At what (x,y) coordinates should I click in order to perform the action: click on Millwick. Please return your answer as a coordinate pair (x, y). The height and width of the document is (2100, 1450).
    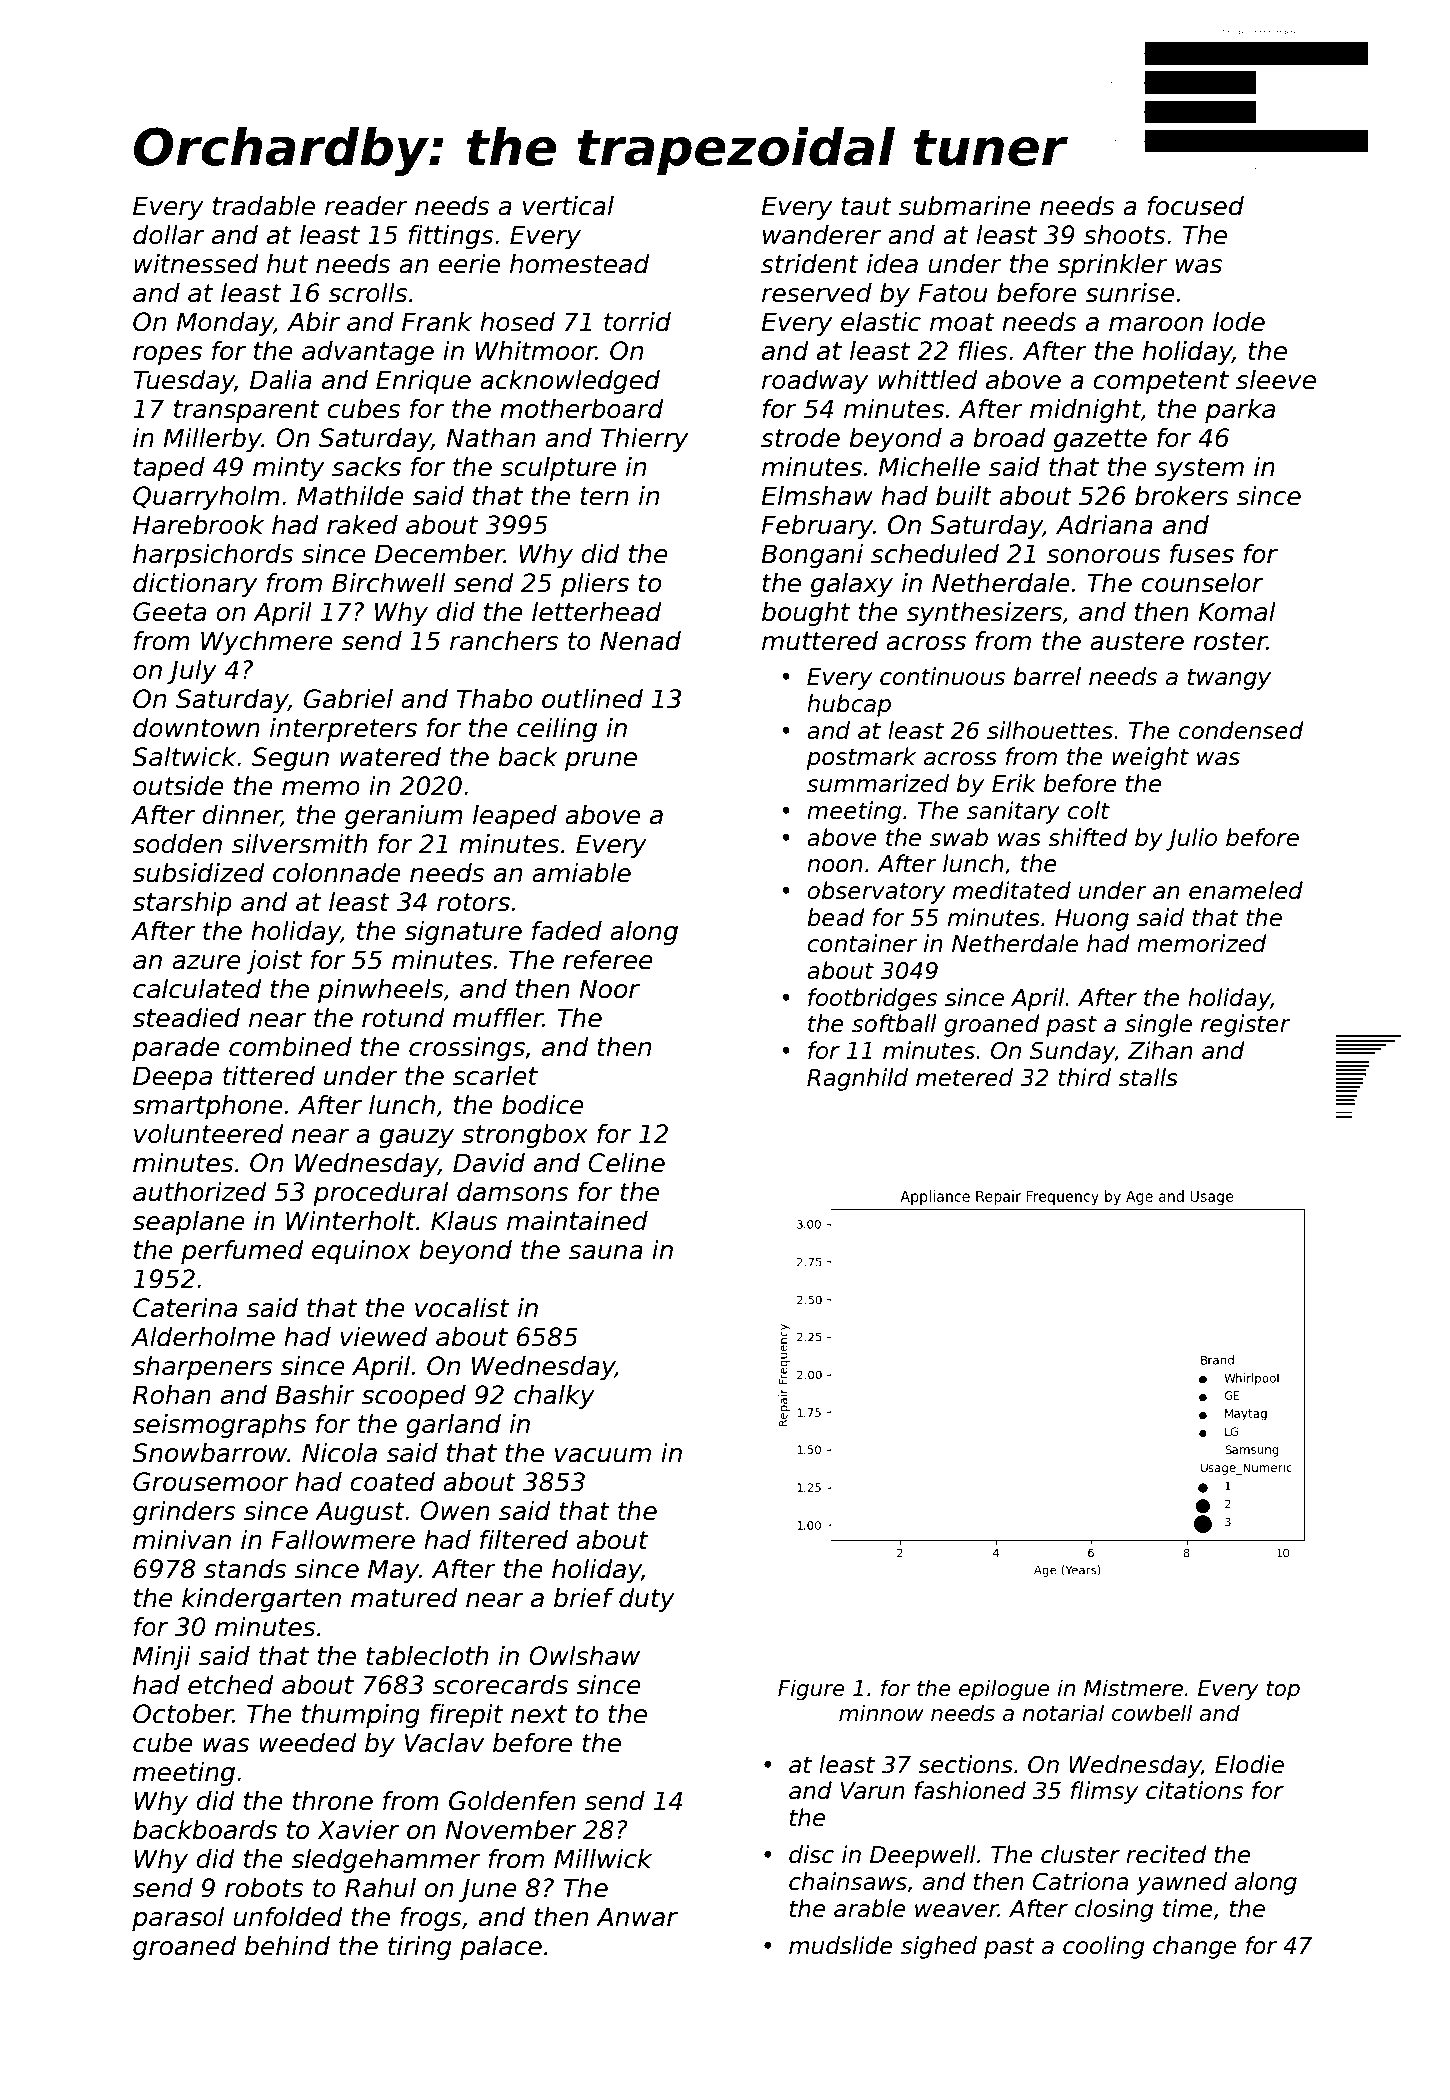
    Looking at the image, I should click on (603, 1859).
